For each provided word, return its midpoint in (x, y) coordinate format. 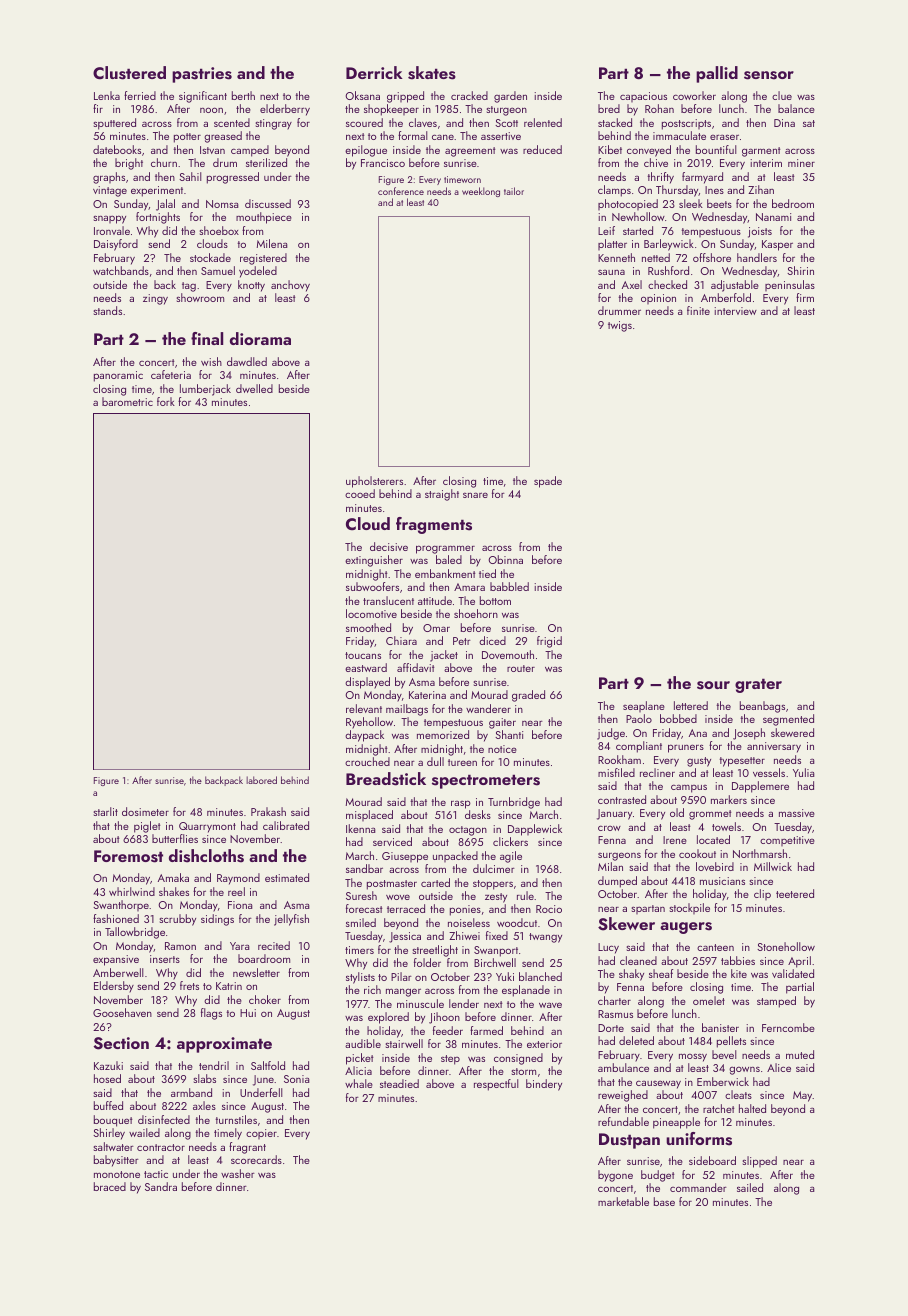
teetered (795, 893)
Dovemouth (508, 654)
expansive (116, 960)
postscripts (686, 124)
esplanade (526, 991)
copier (261, 1134)
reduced (542, 149)
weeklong (481, 192)
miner (801, 163)
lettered (691, 705)
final (207, 338)
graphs (109, 178)
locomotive (371, 613)
